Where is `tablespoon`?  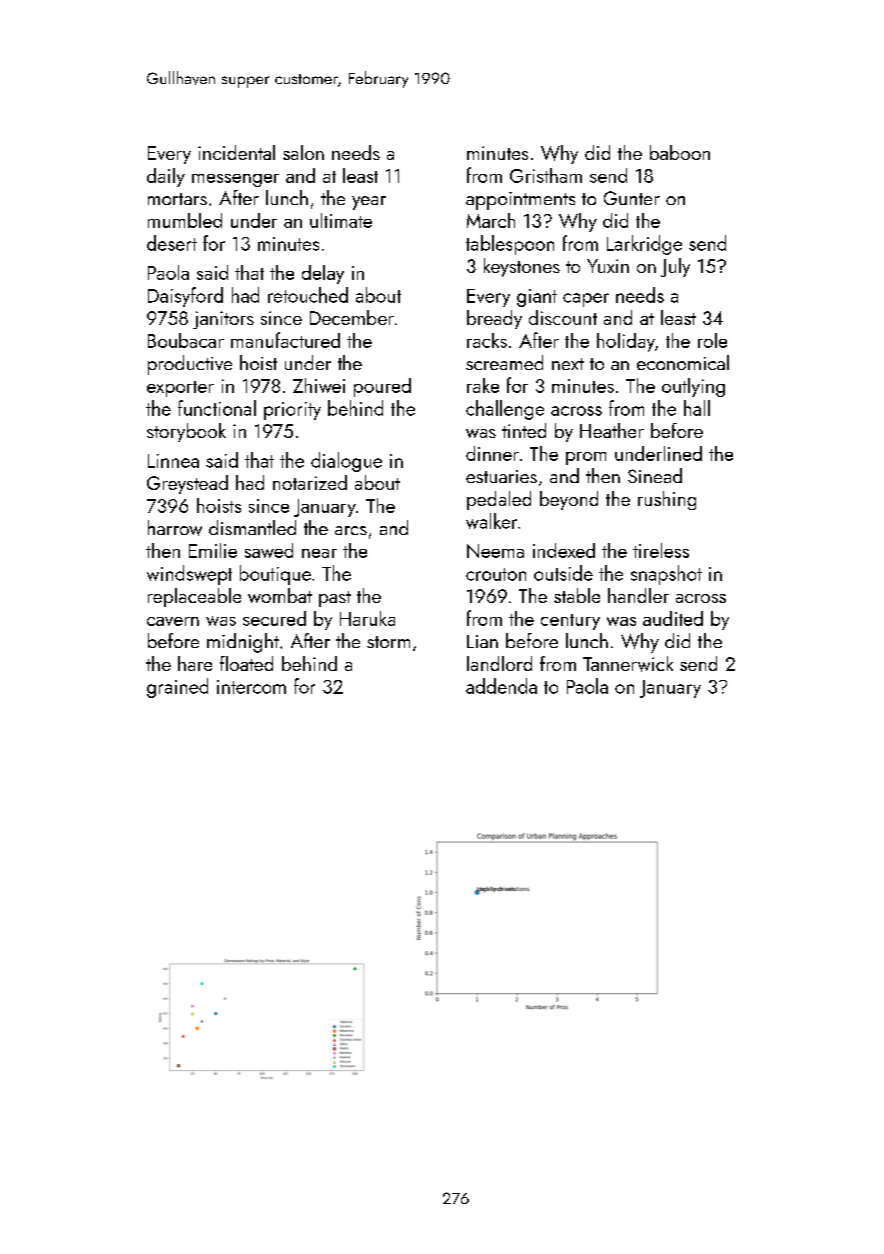
tablespoon is located at coordinates (510, 245).
